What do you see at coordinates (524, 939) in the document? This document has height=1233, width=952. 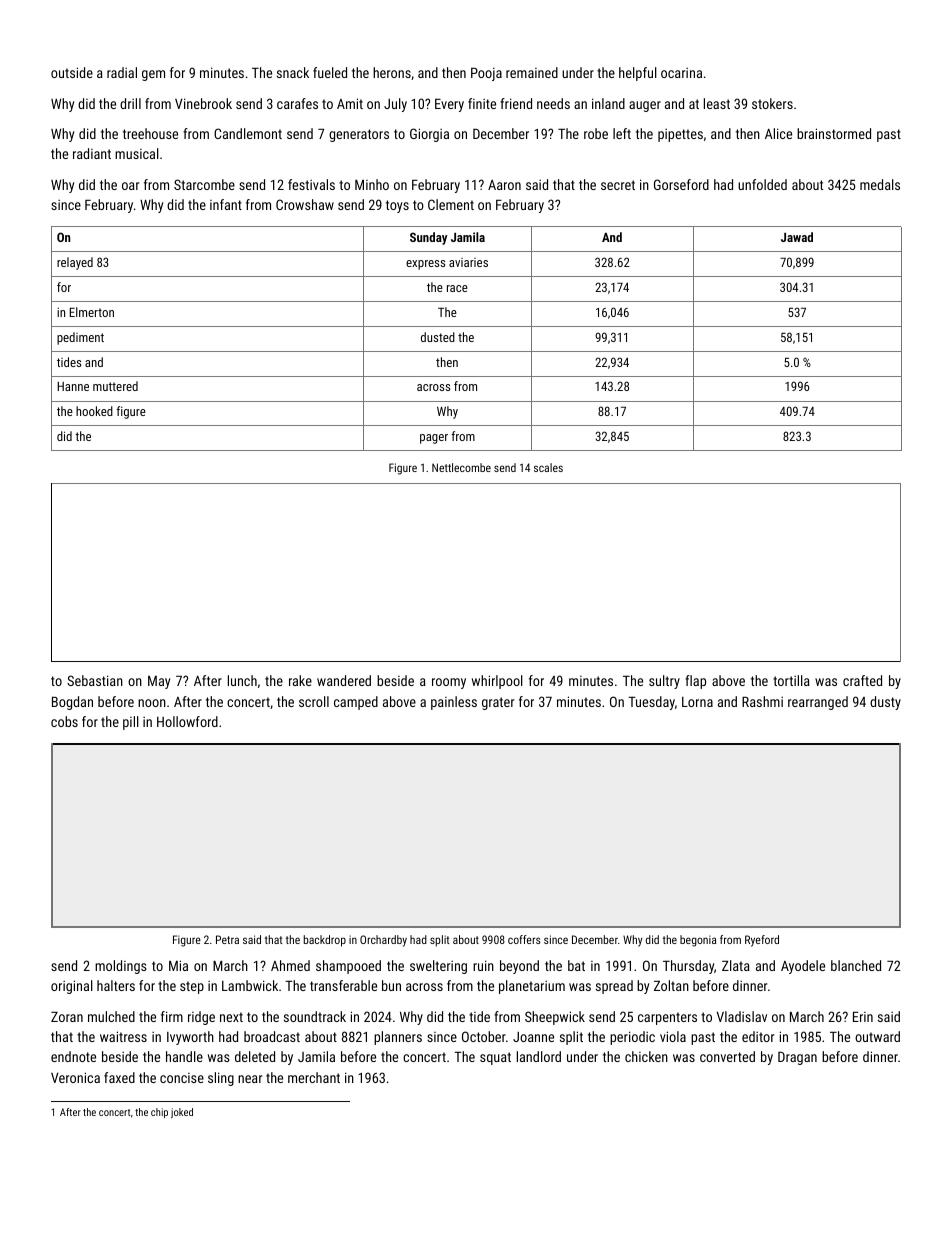 I see `coffers` at bounding box center [524, 939].
